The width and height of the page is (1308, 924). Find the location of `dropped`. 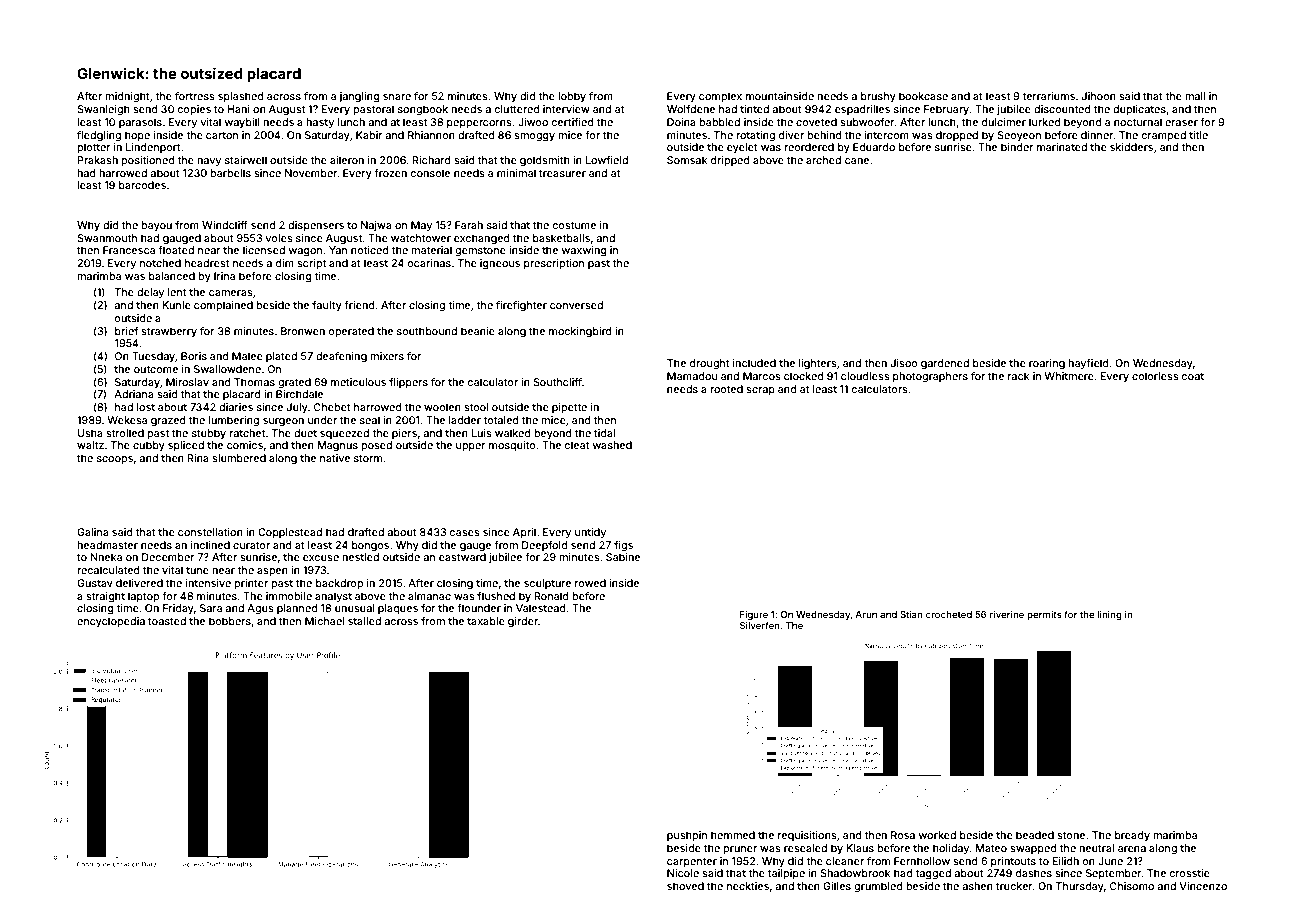

dropped is located at coordinates (957, 136).
